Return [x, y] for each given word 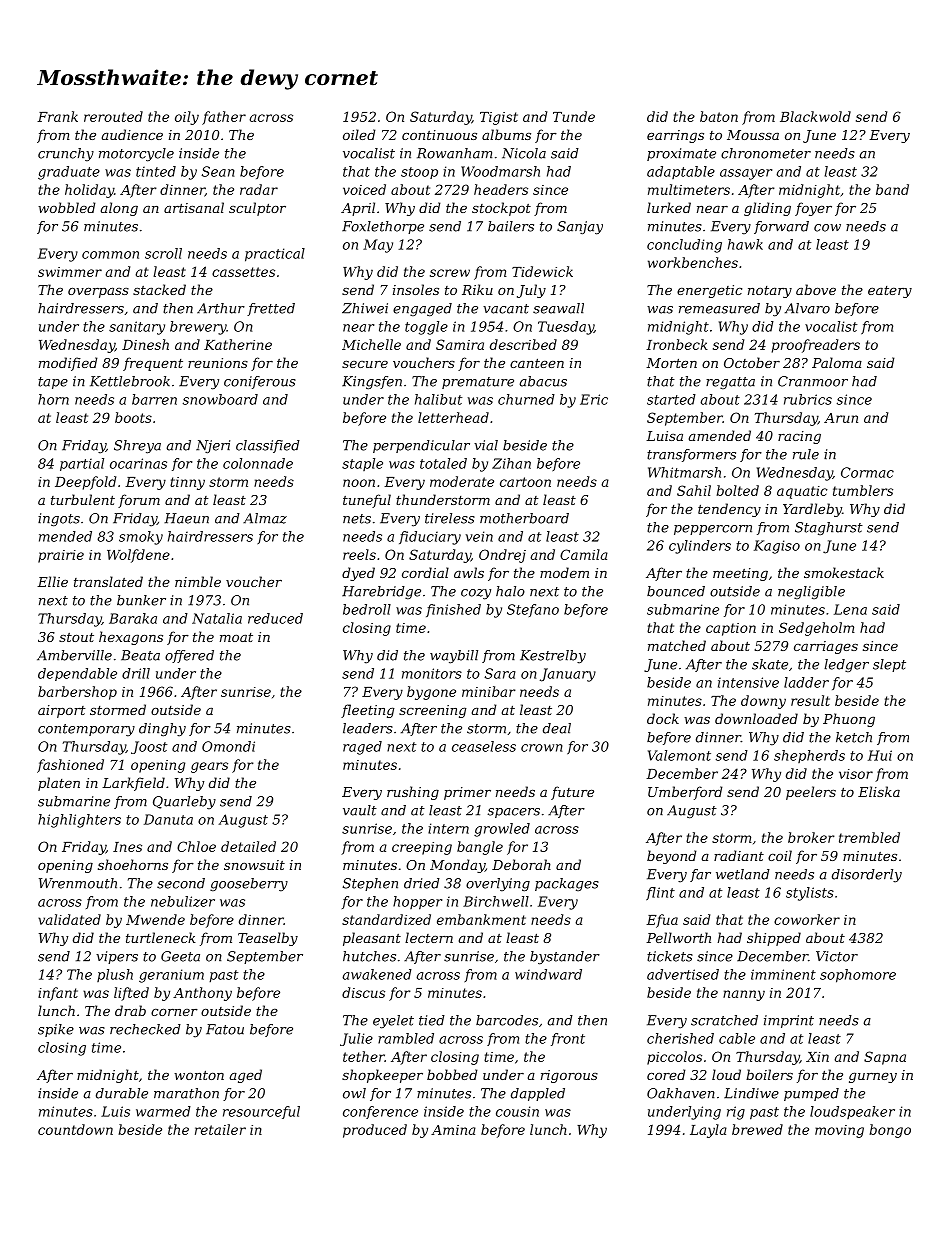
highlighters [79, 821]
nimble [198, 581]
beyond [672, 857]
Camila [584, 554]
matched [677, 645]
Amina [453, 1130]
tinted [156, 171]
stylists [810, 894]
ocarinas [138, 463]
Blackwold [815, 116]
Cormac [867, 472]
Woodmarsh [500, 171]
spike [56, 1030]
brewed [757, 1129]
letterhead [453, 417]
